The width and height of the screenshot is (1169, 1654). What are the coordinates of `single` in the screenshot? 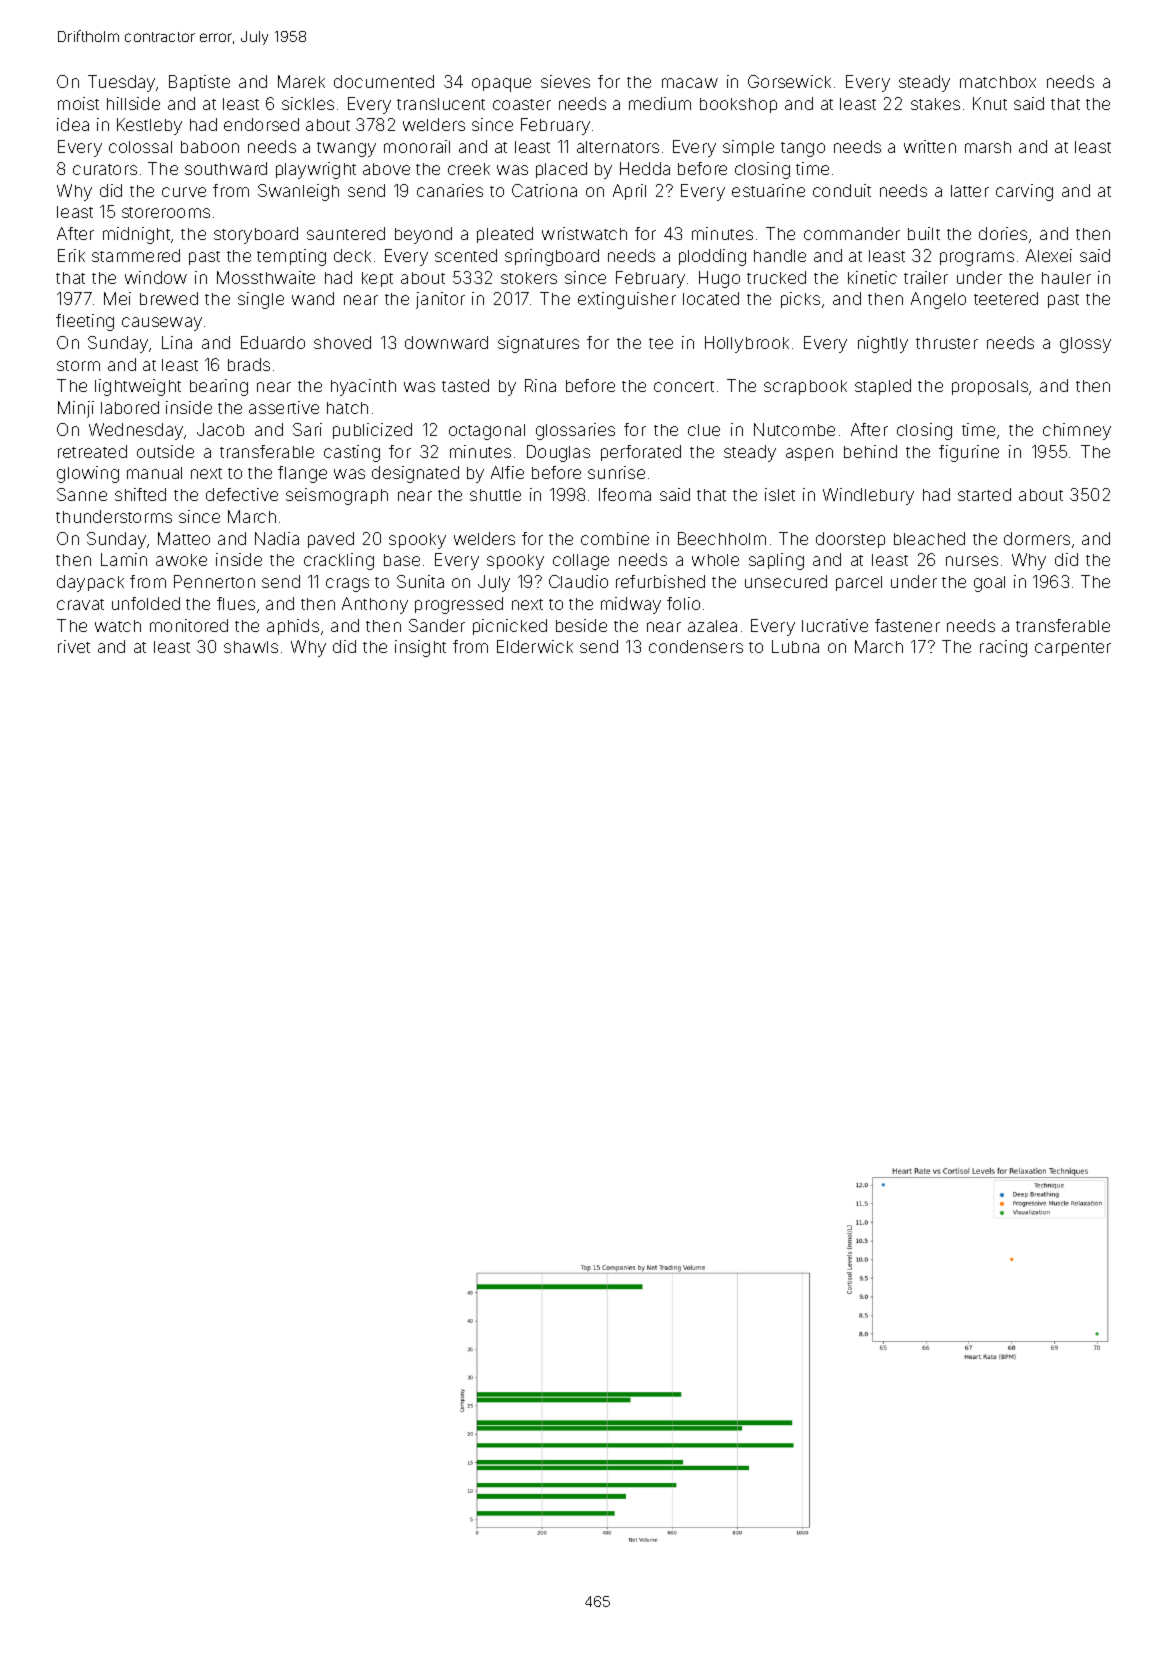 It's located at (261, 300).
